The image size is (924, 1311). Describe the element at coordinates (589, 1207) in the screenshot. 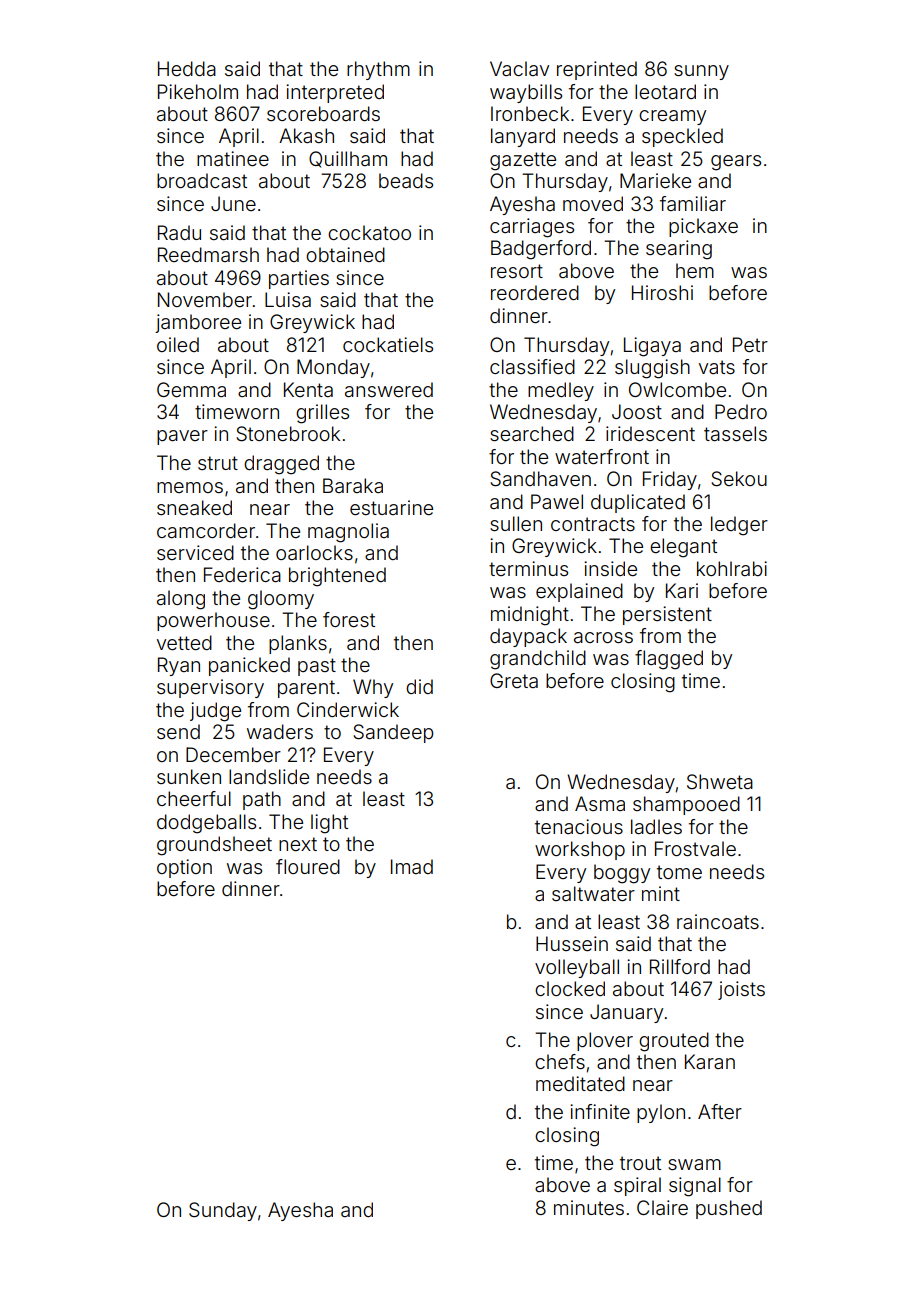

I see `minutes` at that location.
